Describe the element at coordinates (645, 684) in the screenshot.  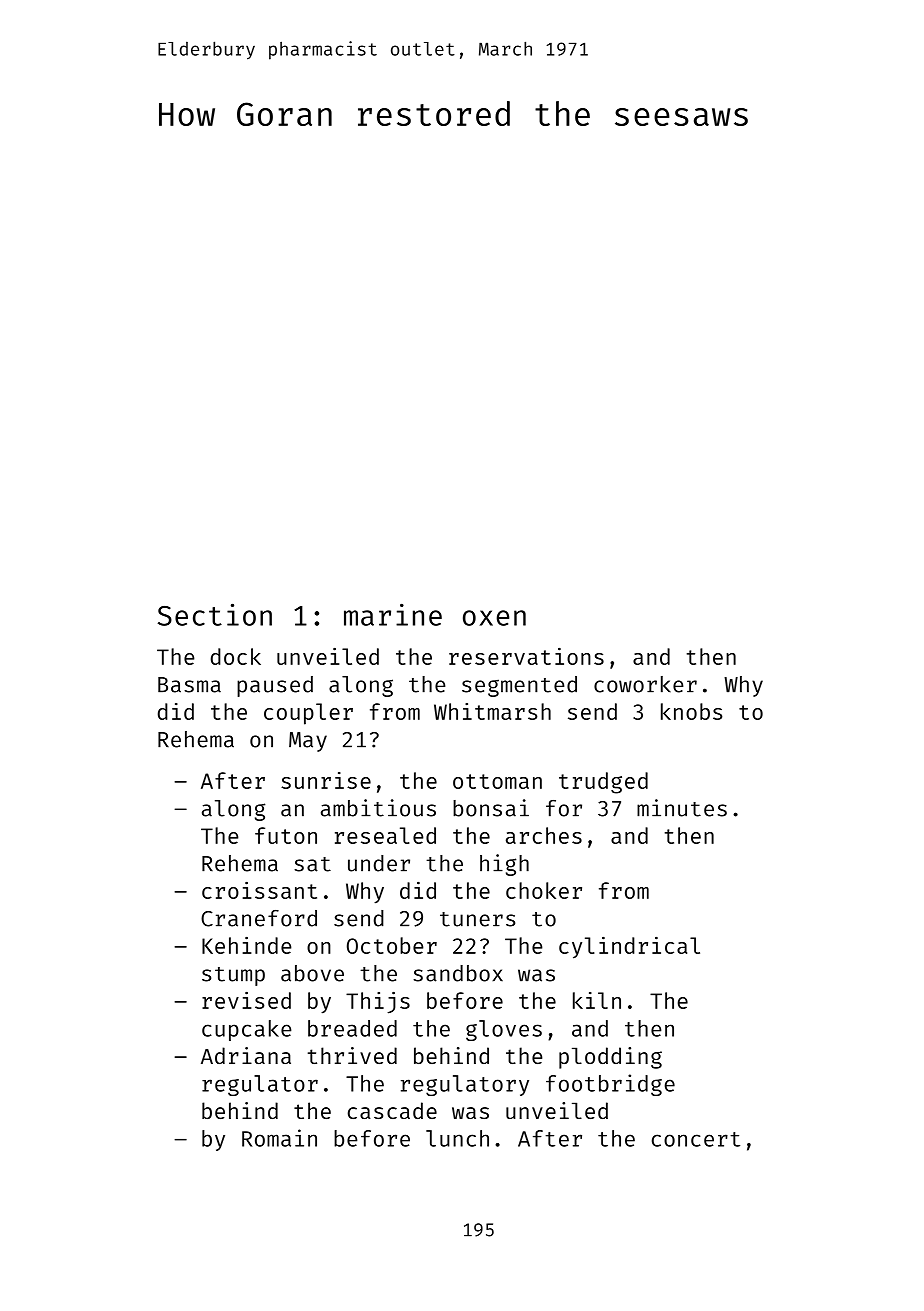
I see `coworker` at that location.
